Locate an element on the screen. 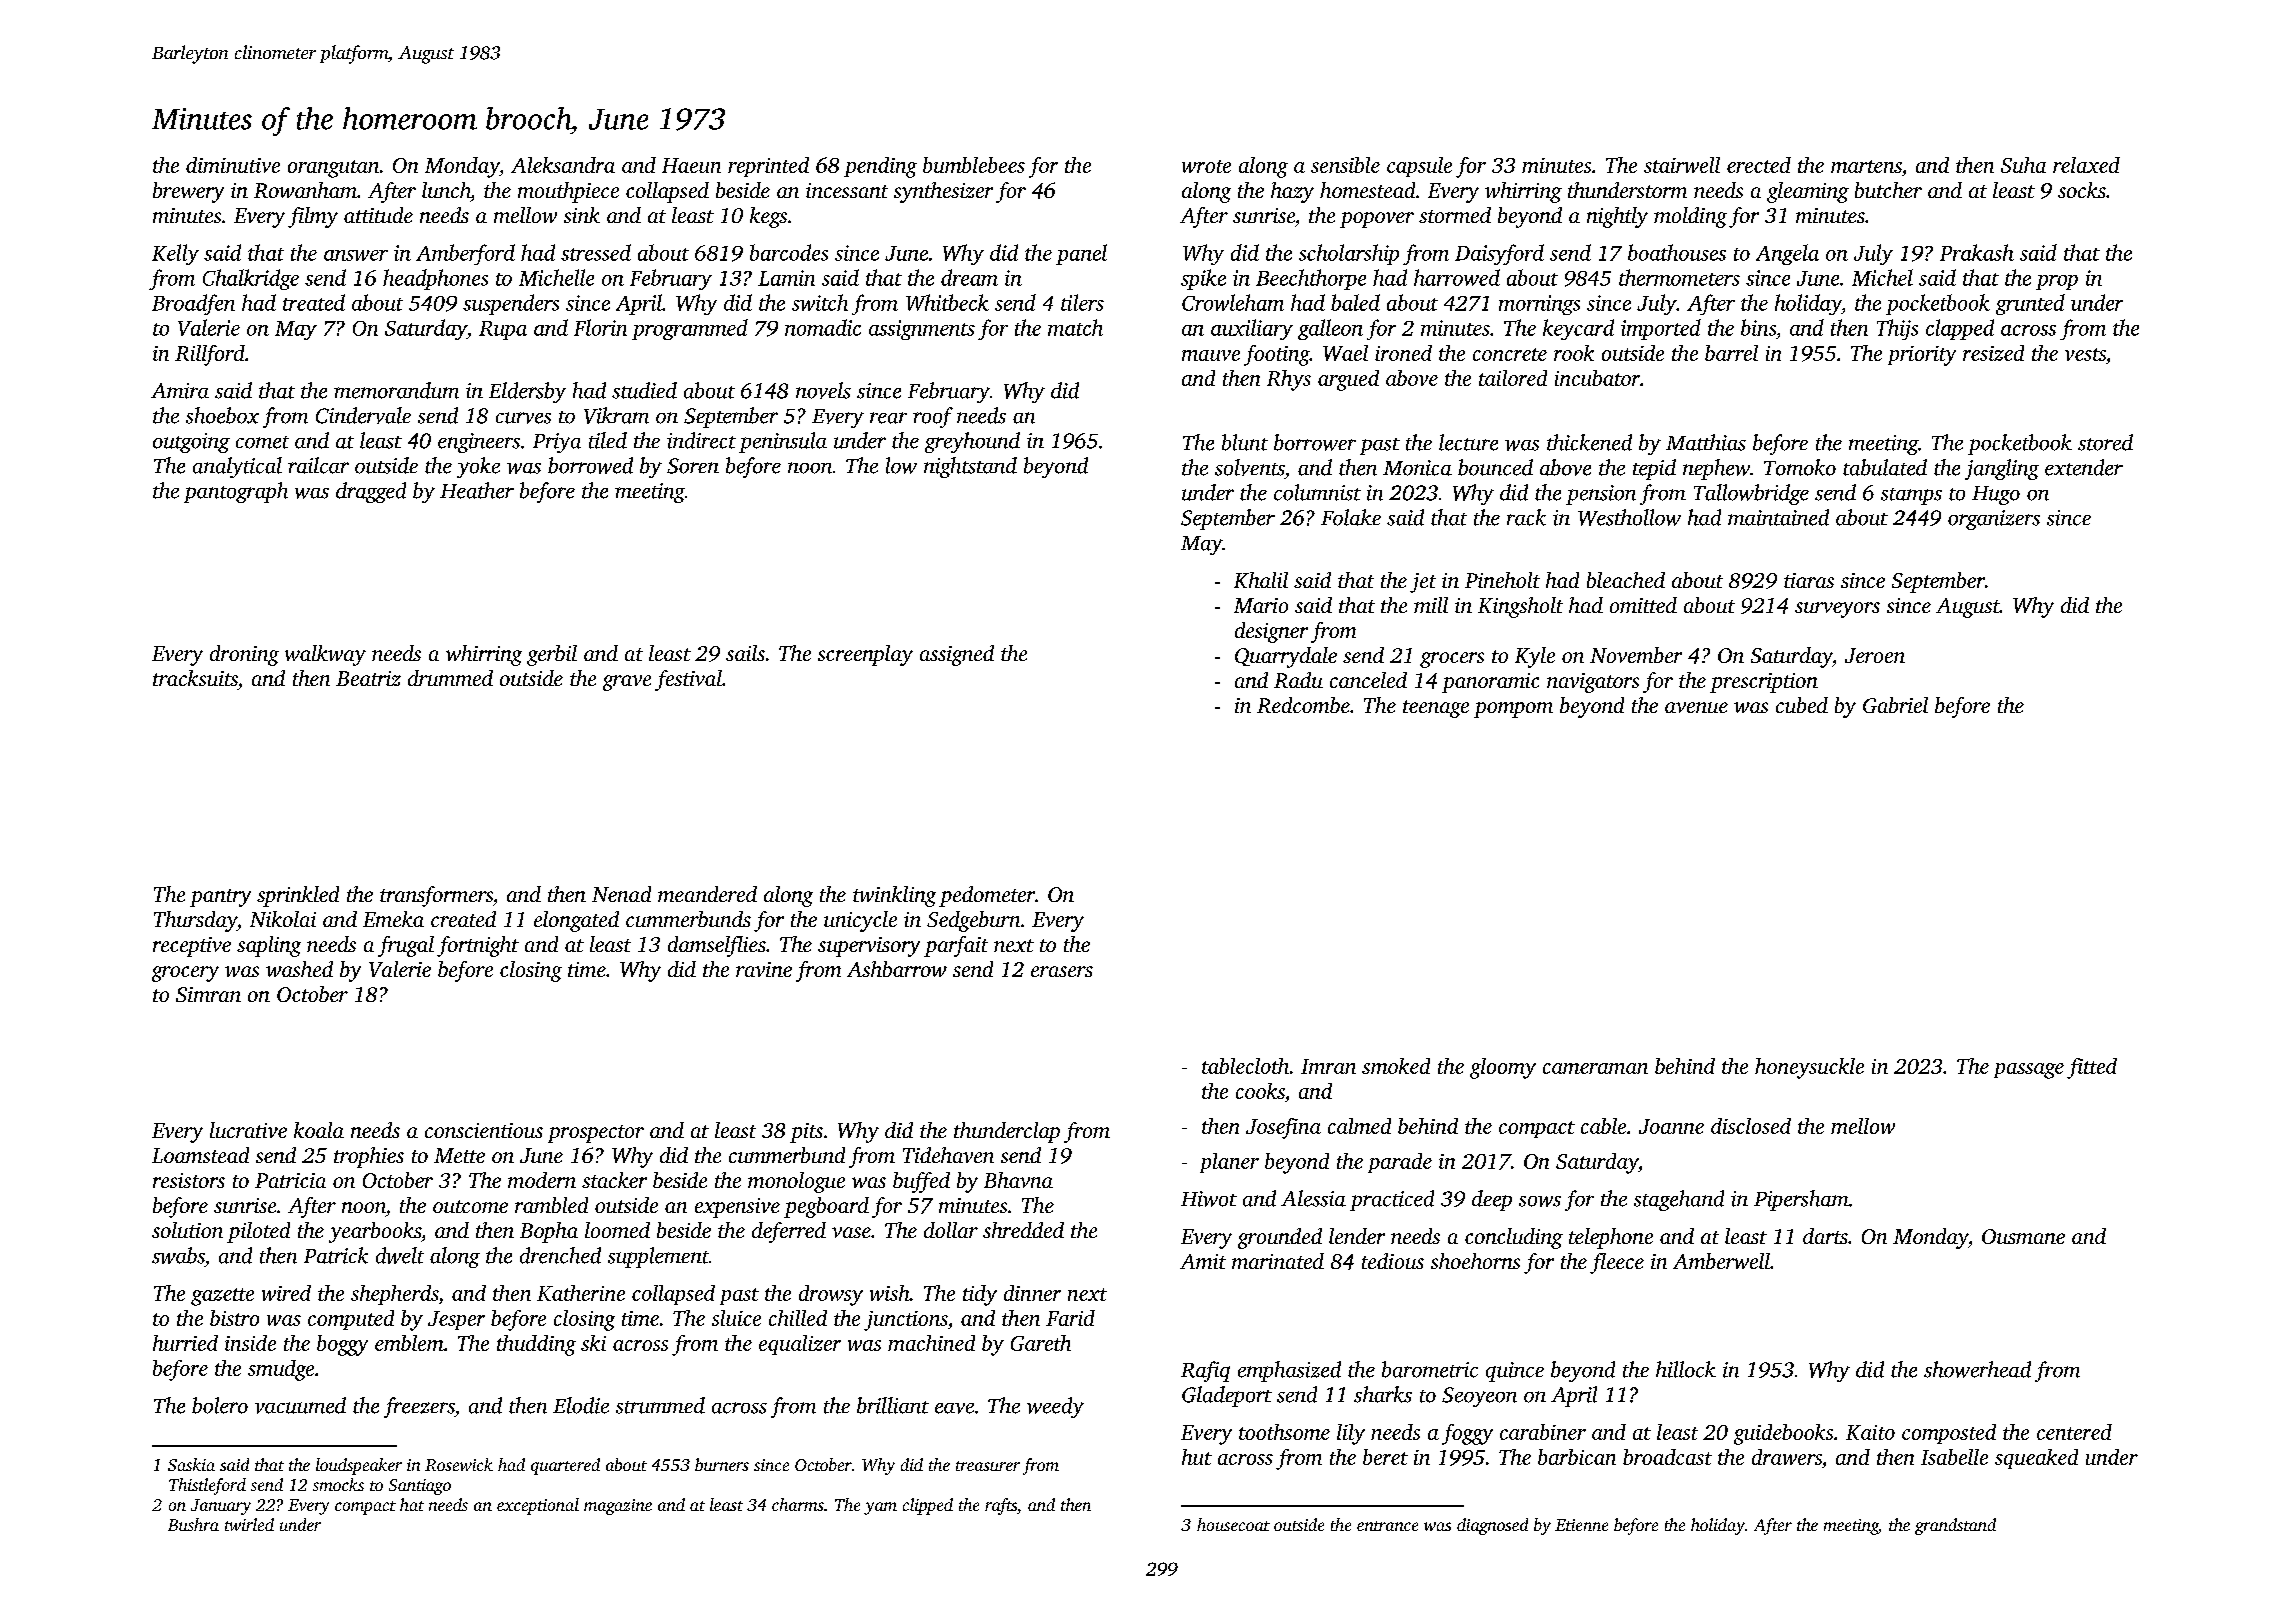 The height and width of the screenshot is (1620, 2292). practiced is located at coordinates (1392, 1200).
